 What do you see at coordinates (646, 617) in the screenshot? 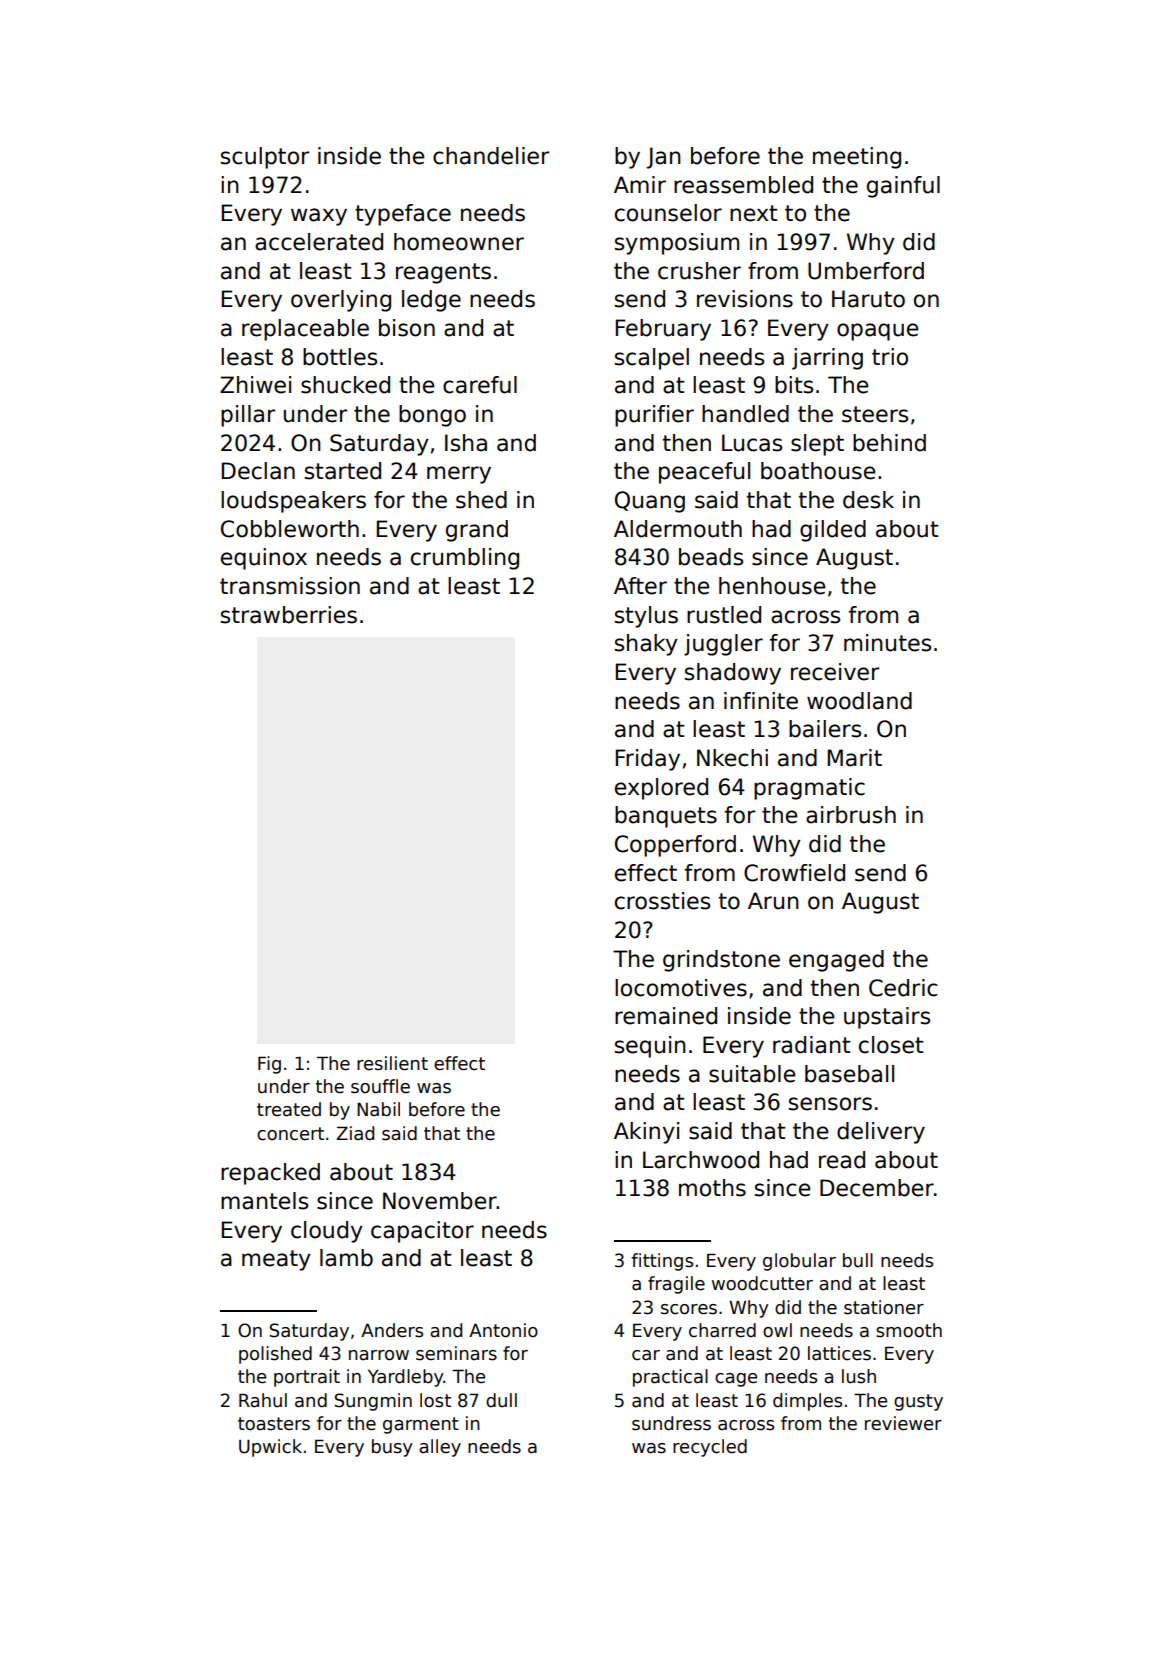
I see `stylus` at bounding box center [646, 617].
